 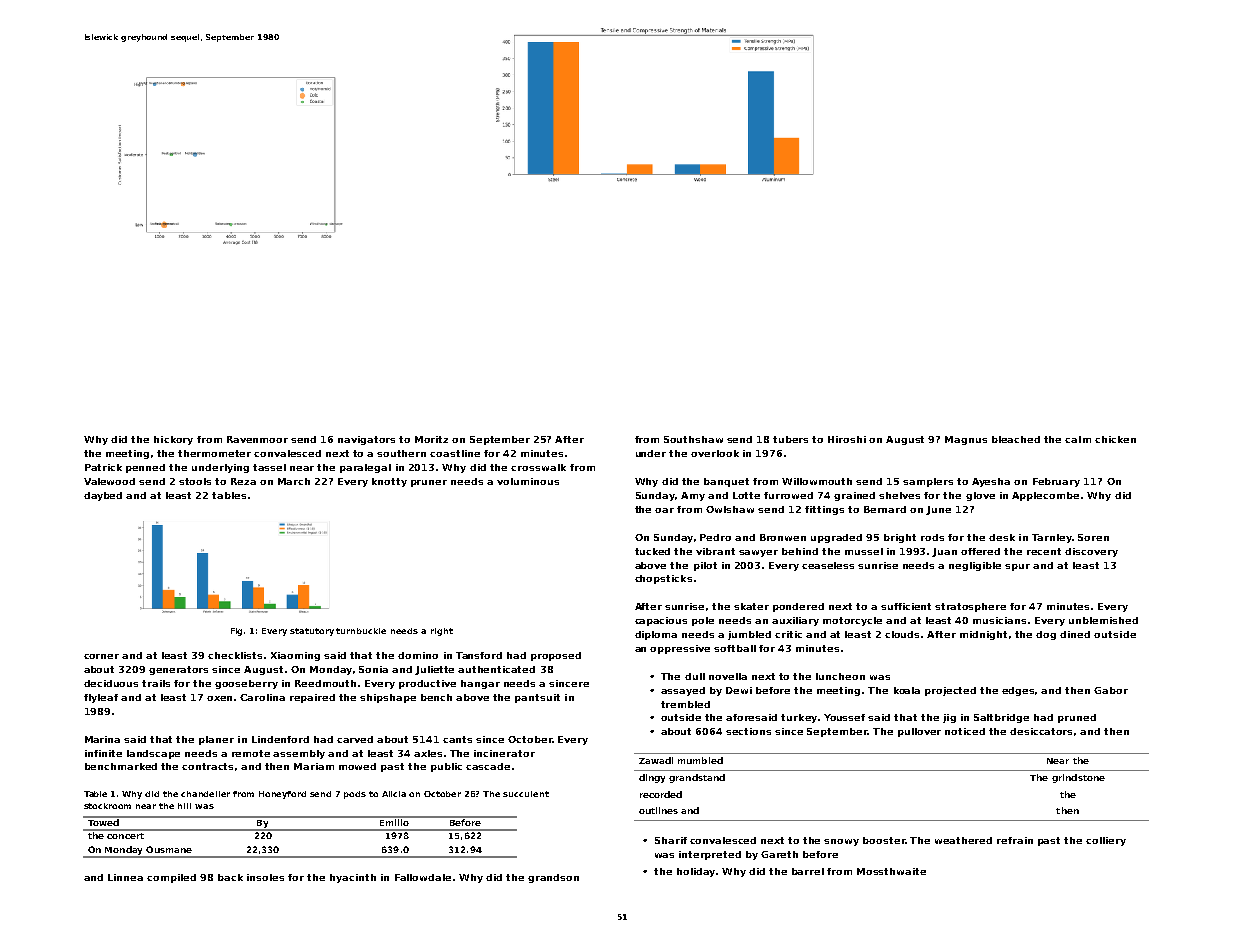 I want to click on Honeyford, so click(x=282, y=795).
